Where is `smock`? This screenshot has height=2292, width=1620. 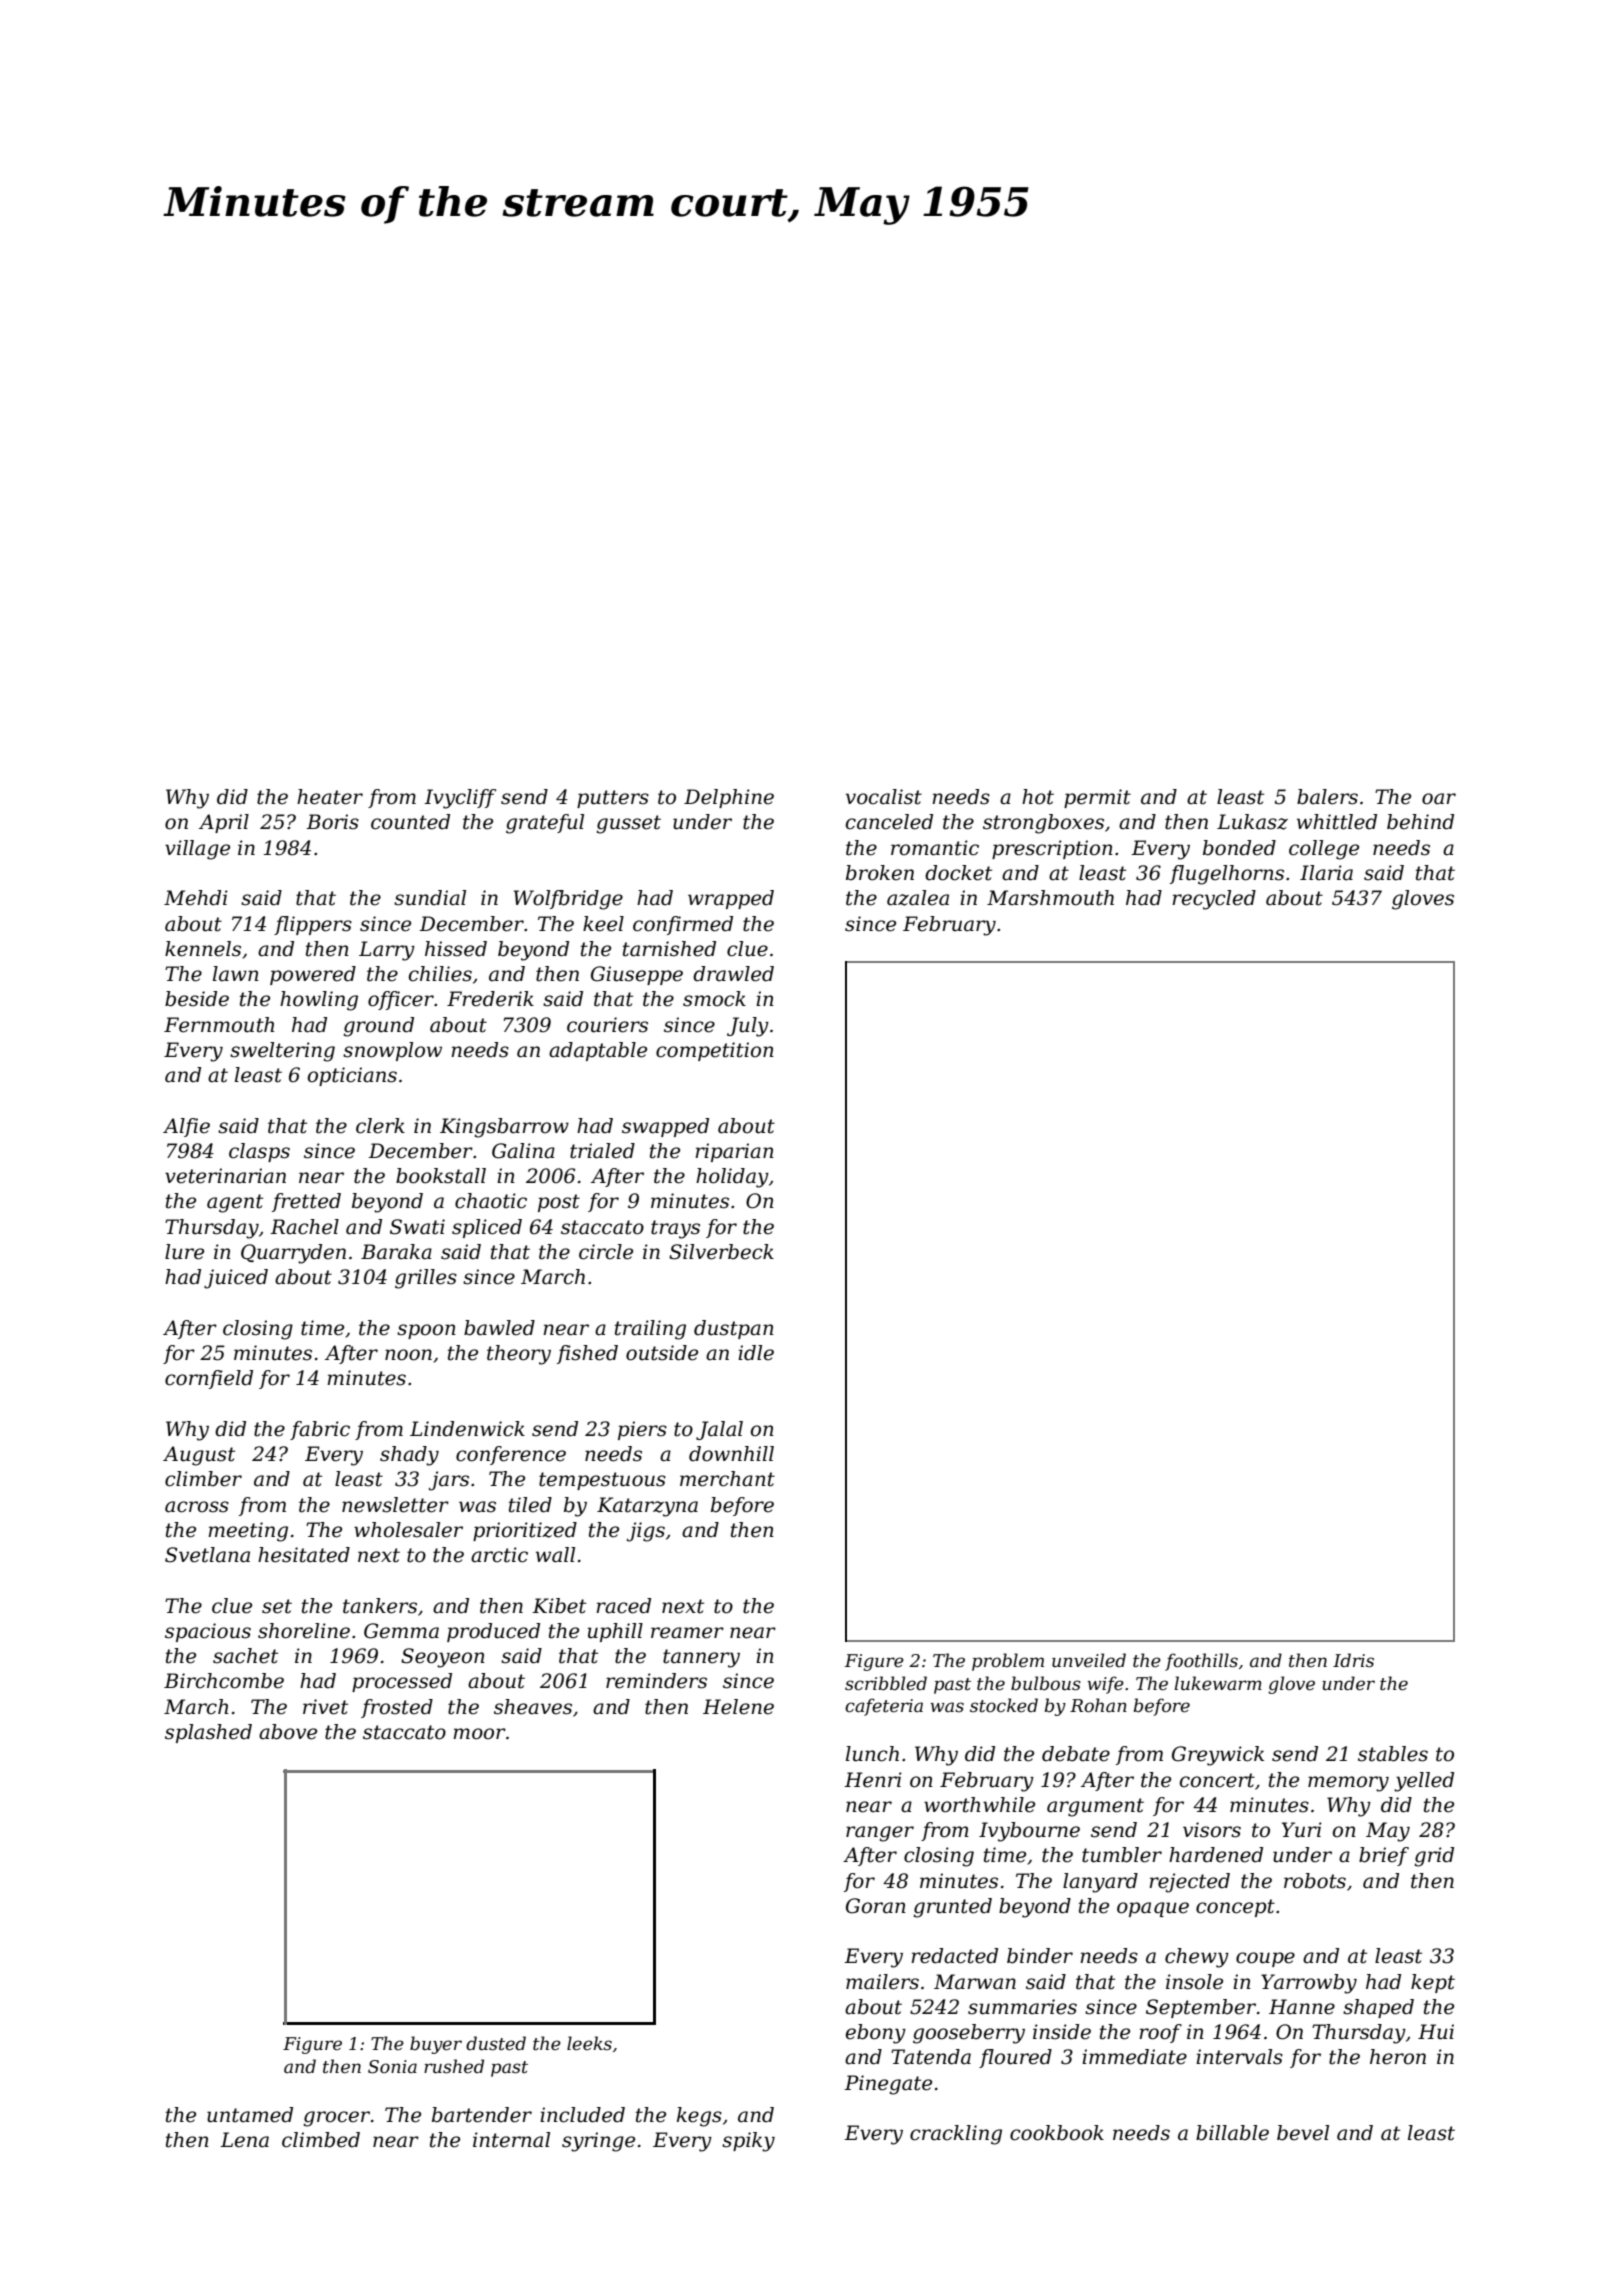
smock is located at coordinates (714, 999).
